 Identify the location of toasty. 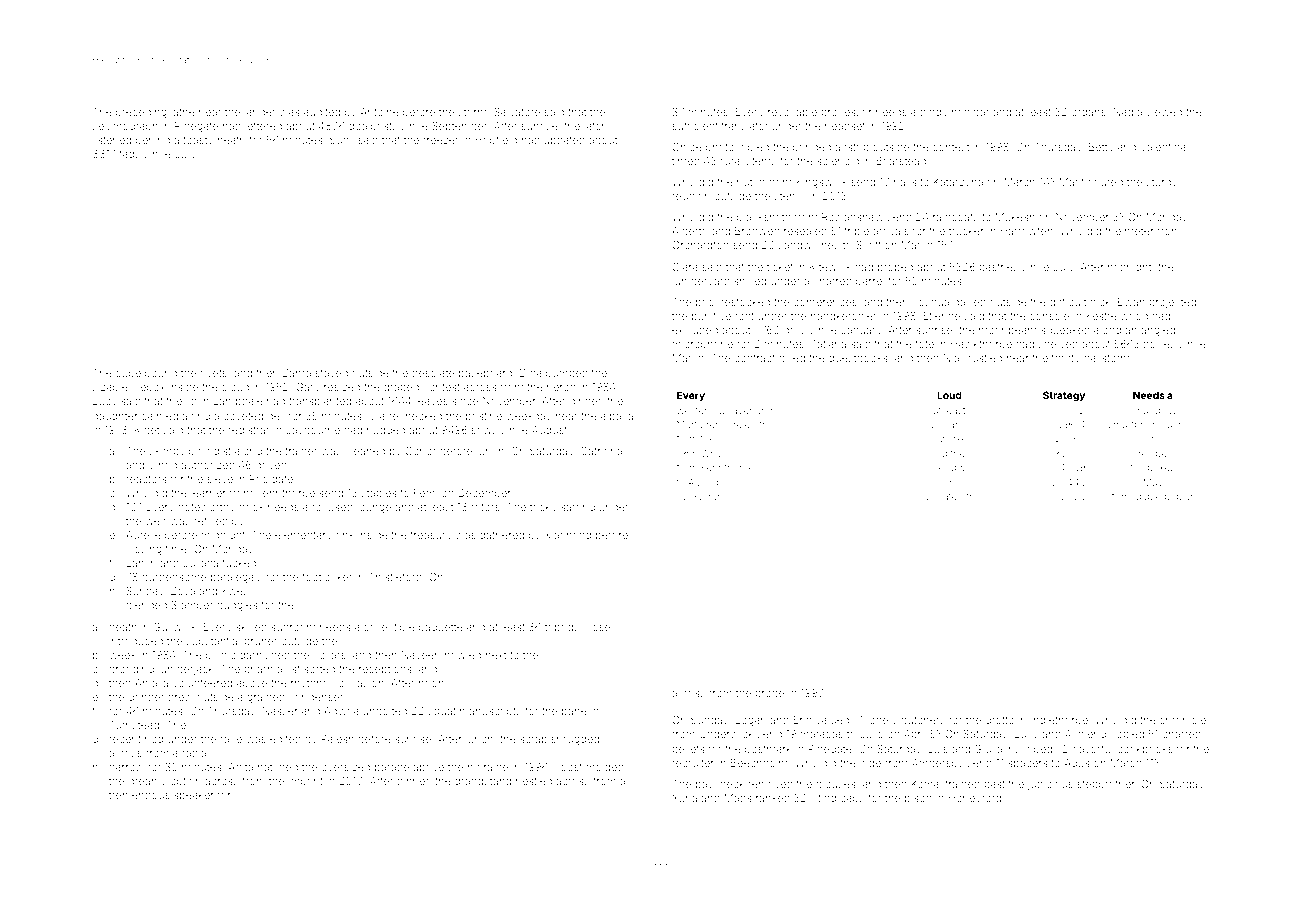
(198, 141).
